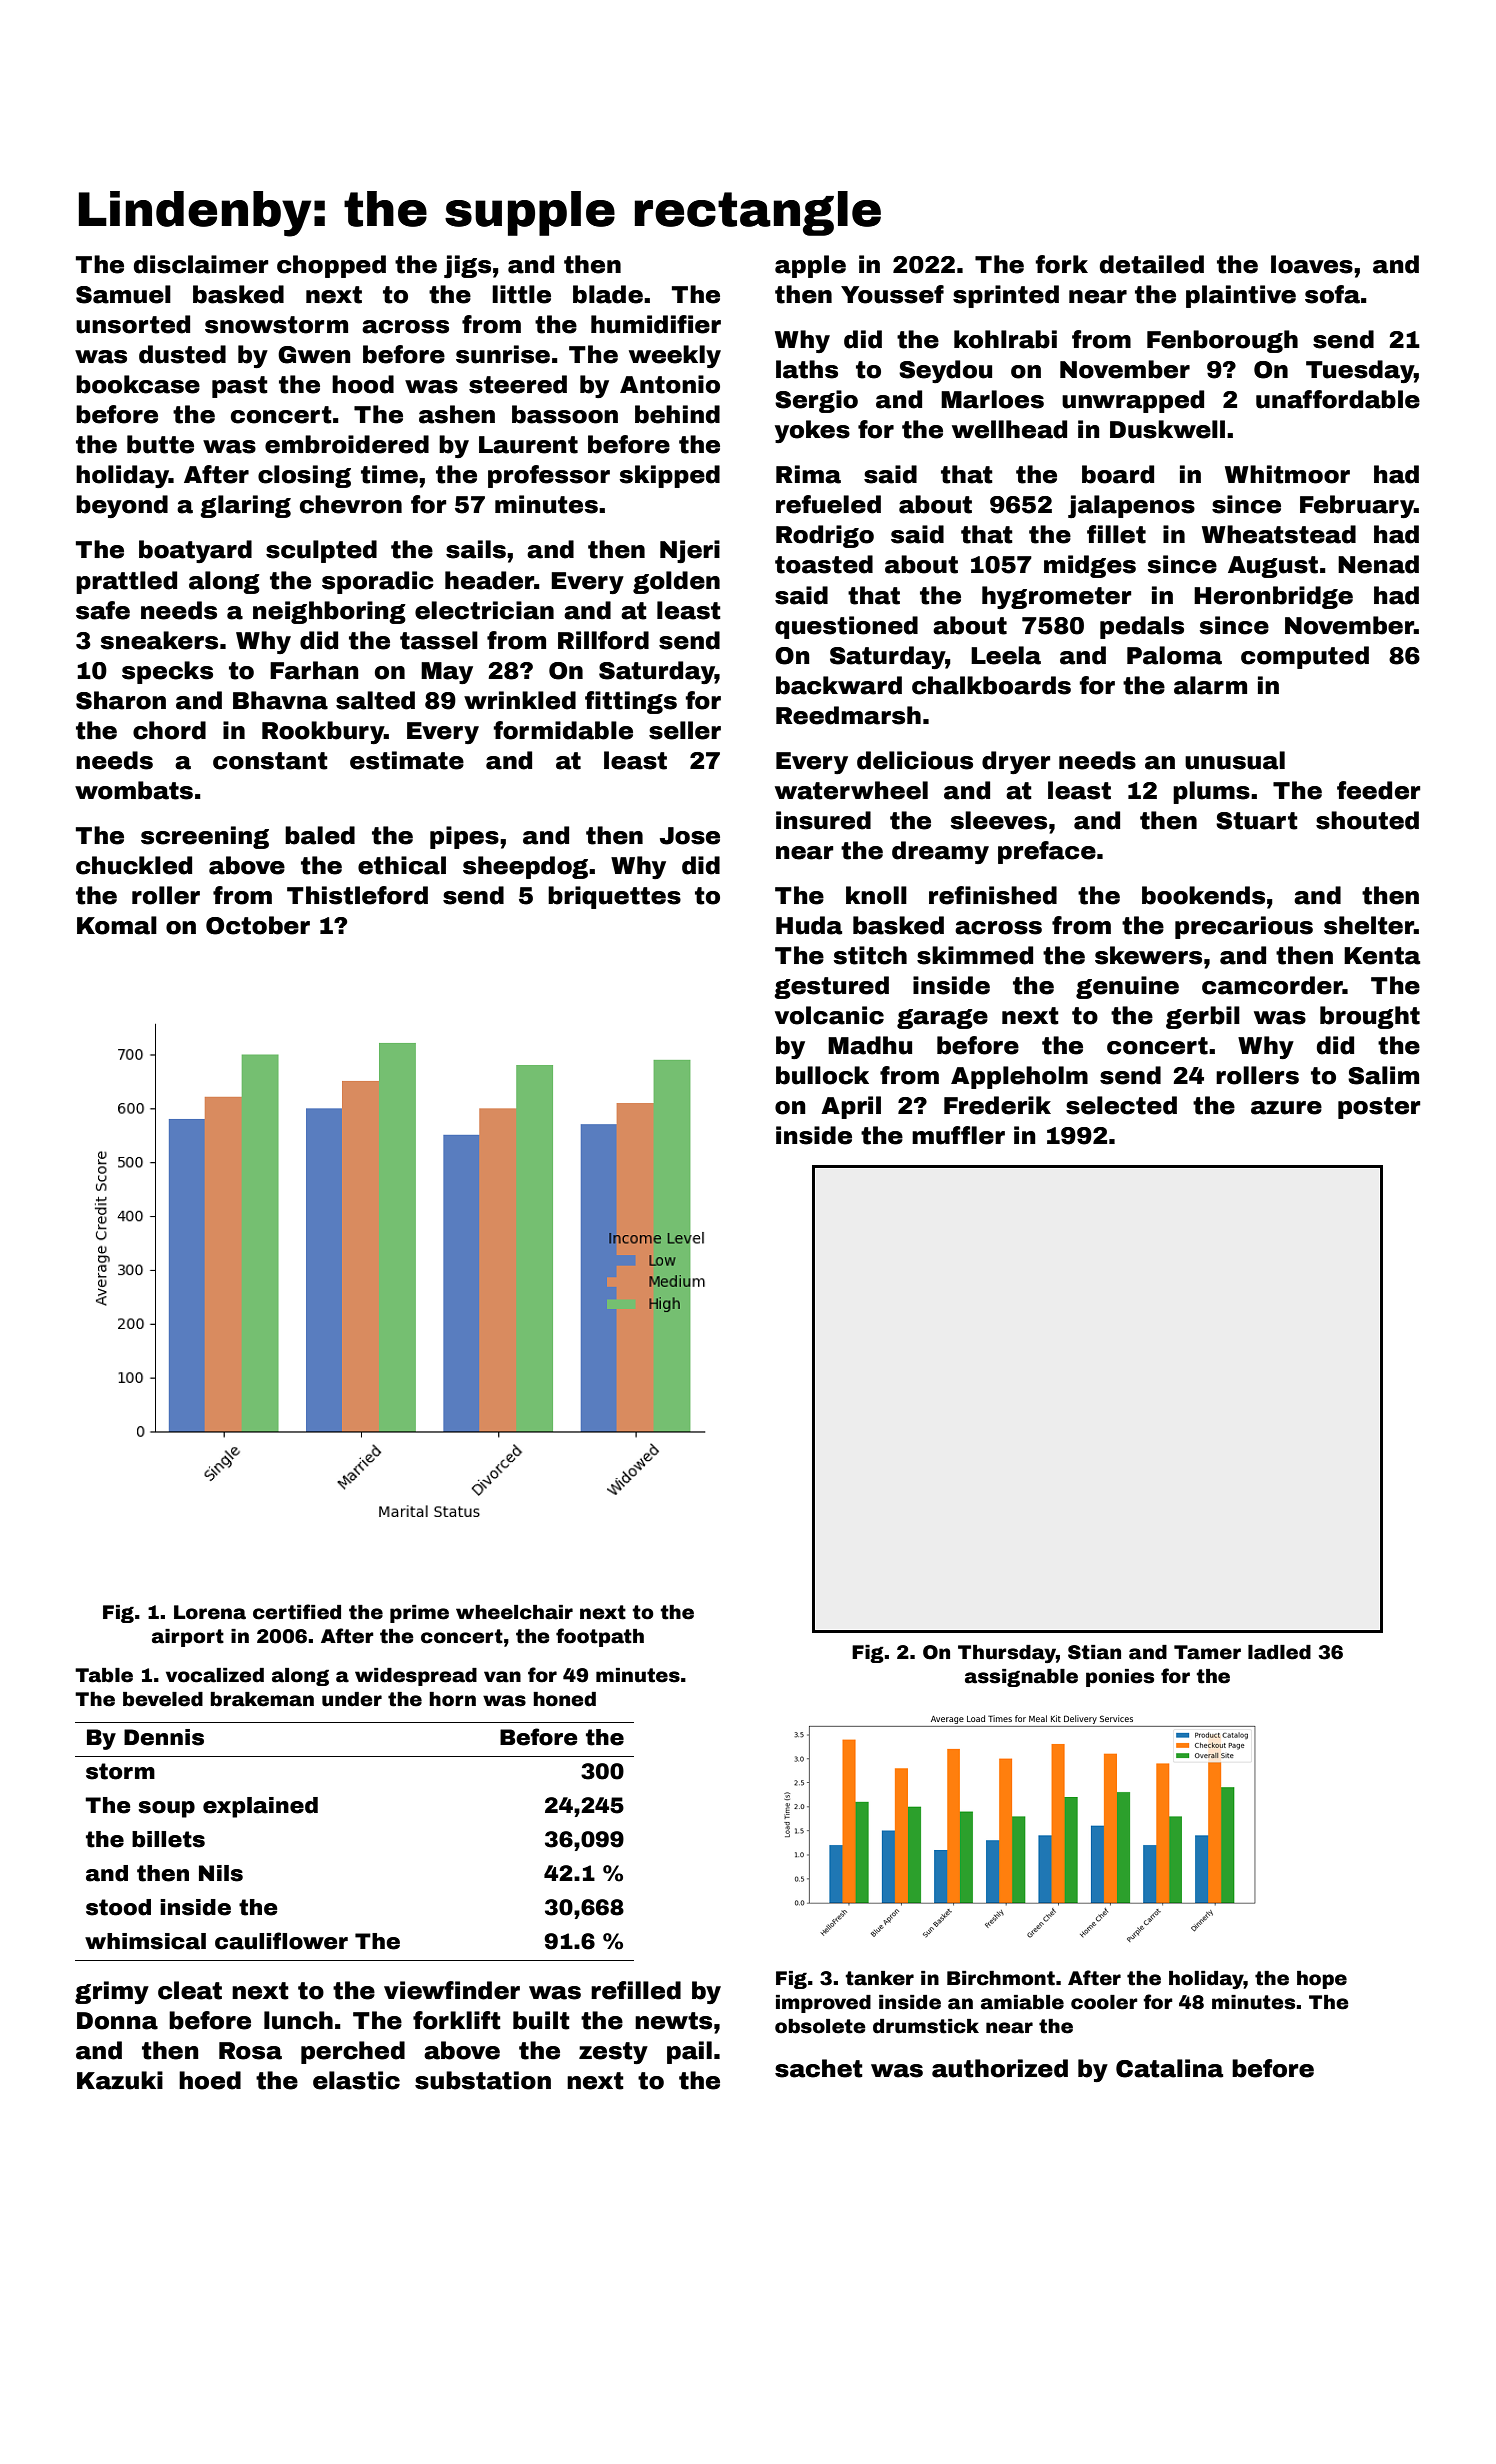  What do you see at coordinates (1121, 1105) in the screenshot?
I see `selected` at bounding box center [1121, 1105].
